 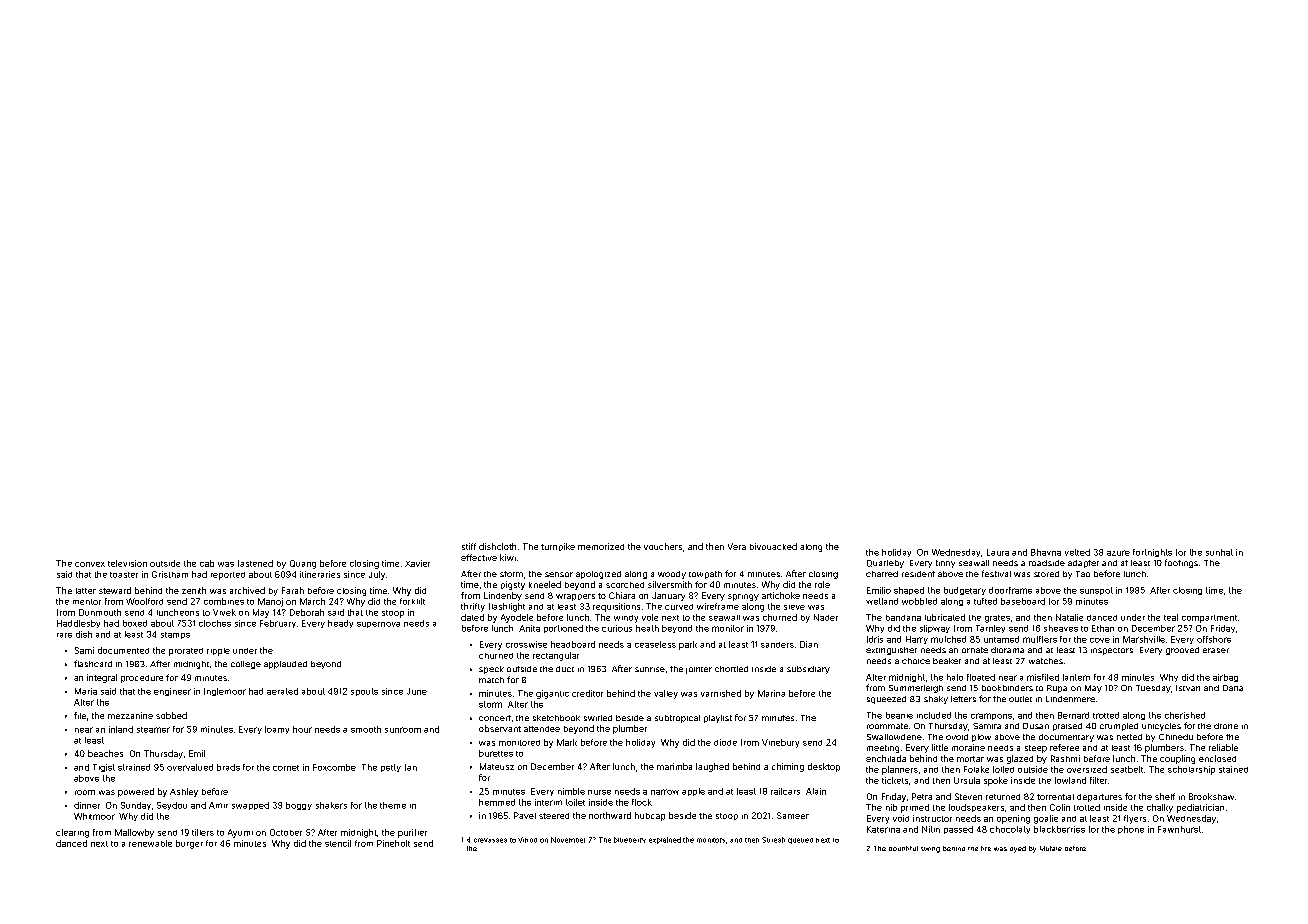 What do you see at coordinates (203, 832) in the screenshot?
I see `tillers` at bounding box center [203, 832].
